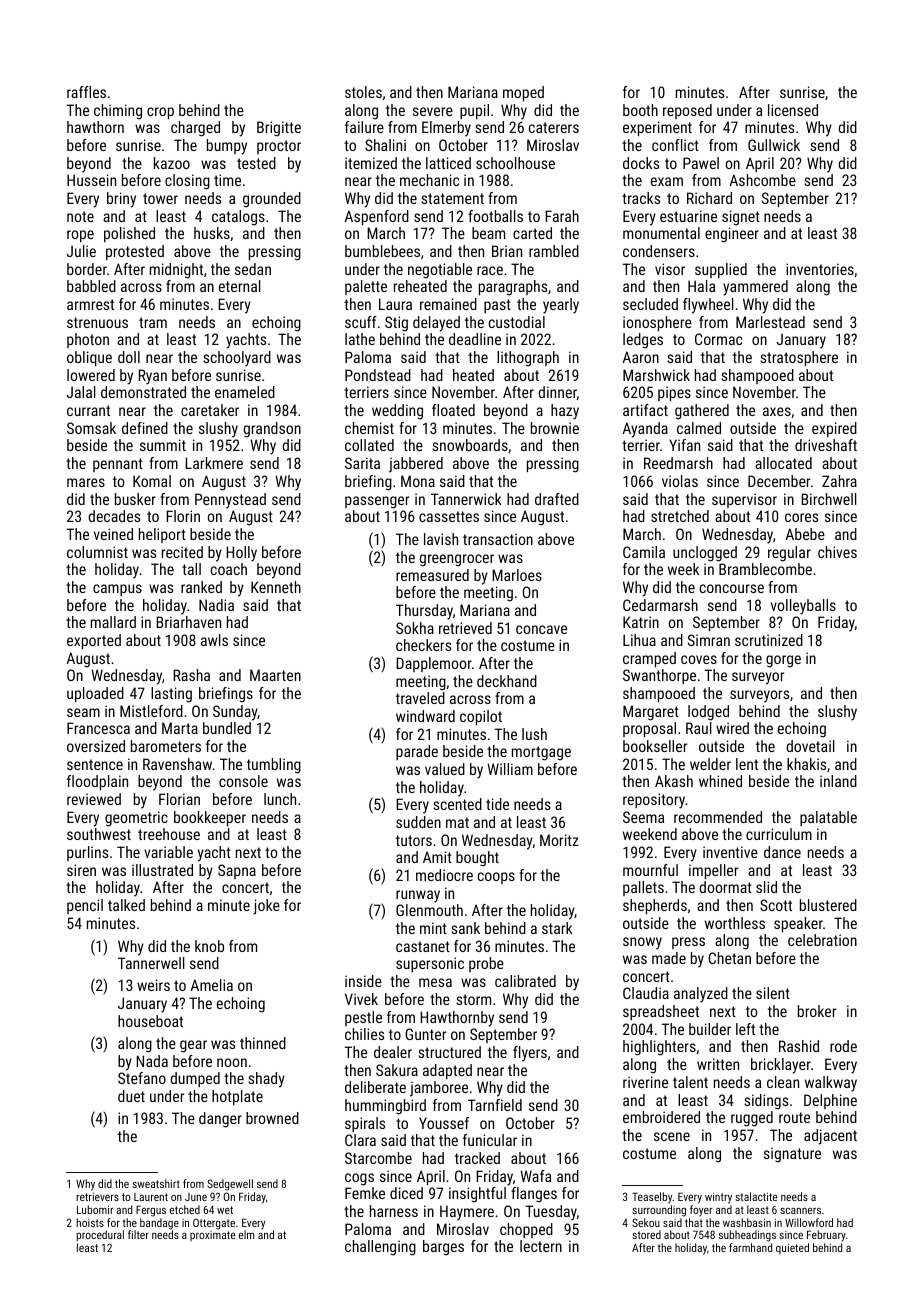 The height and width of the document is (1308, 924). Describe the element at coordinates (364, 127) in the document. I see `failure` at that location.
